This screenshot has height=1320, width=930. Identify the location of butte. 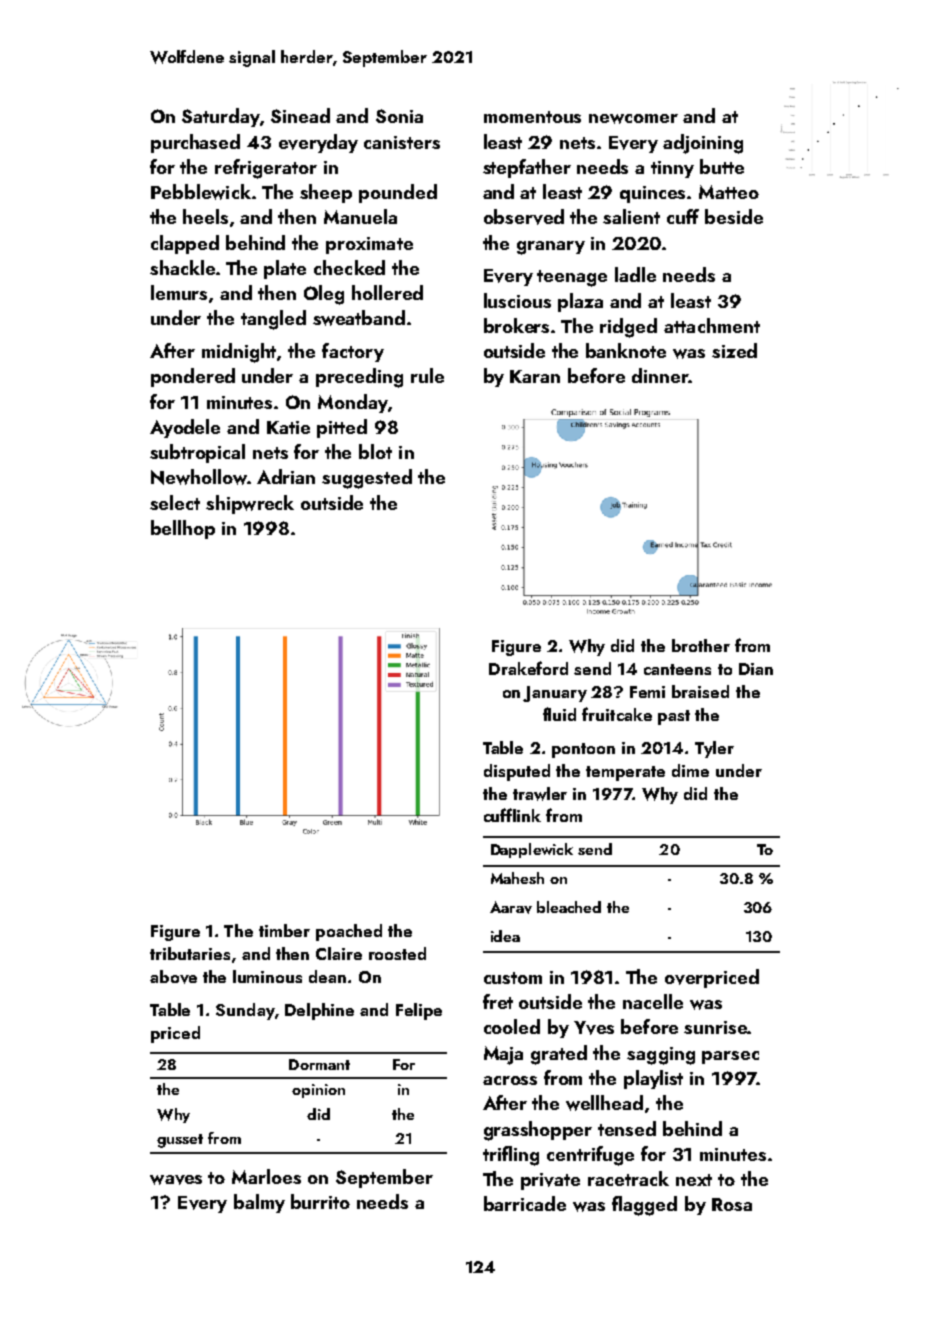
(722, 166).
